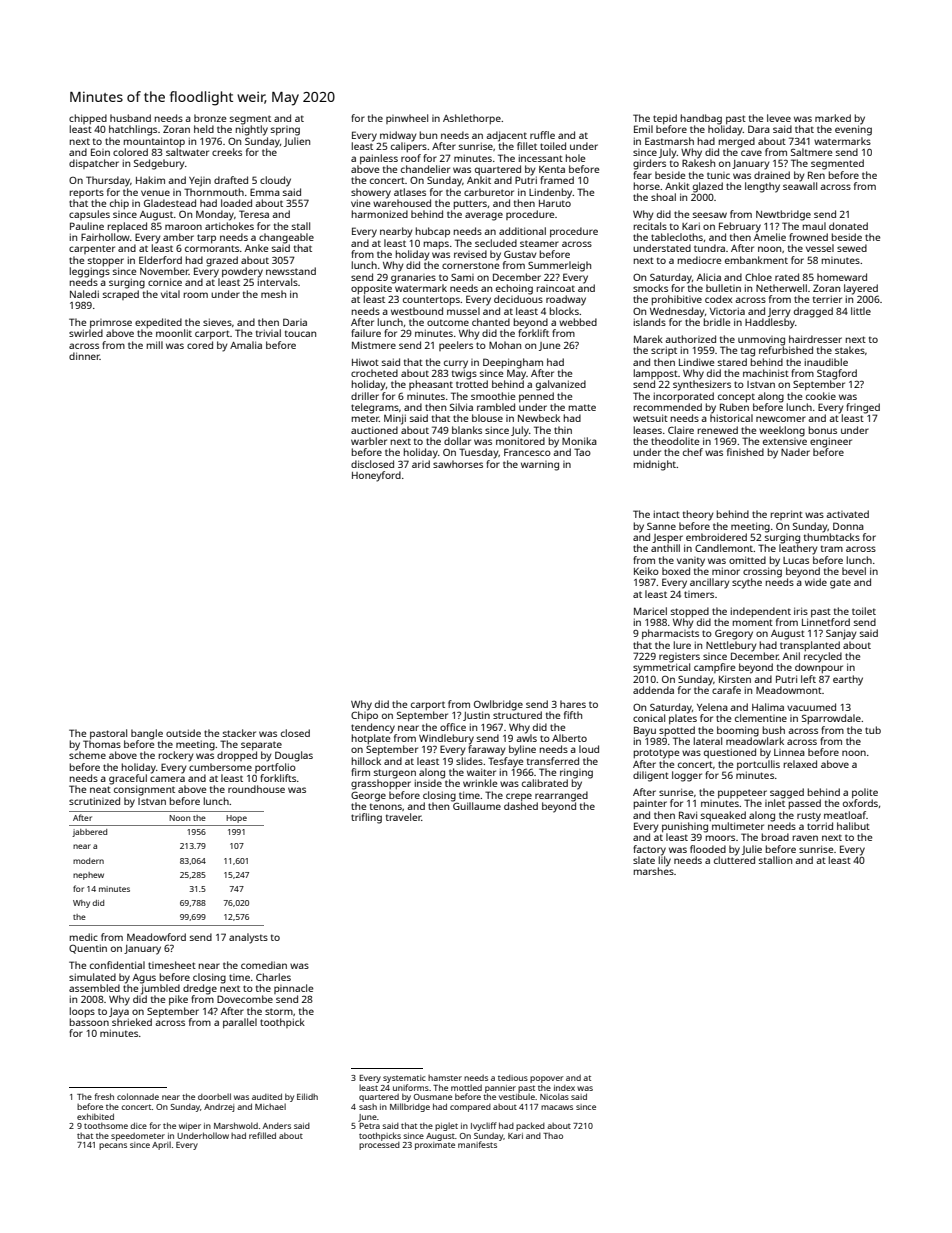  Describe the element at coordinates (240, 1023) in the image. I see `parallel` at that location.
